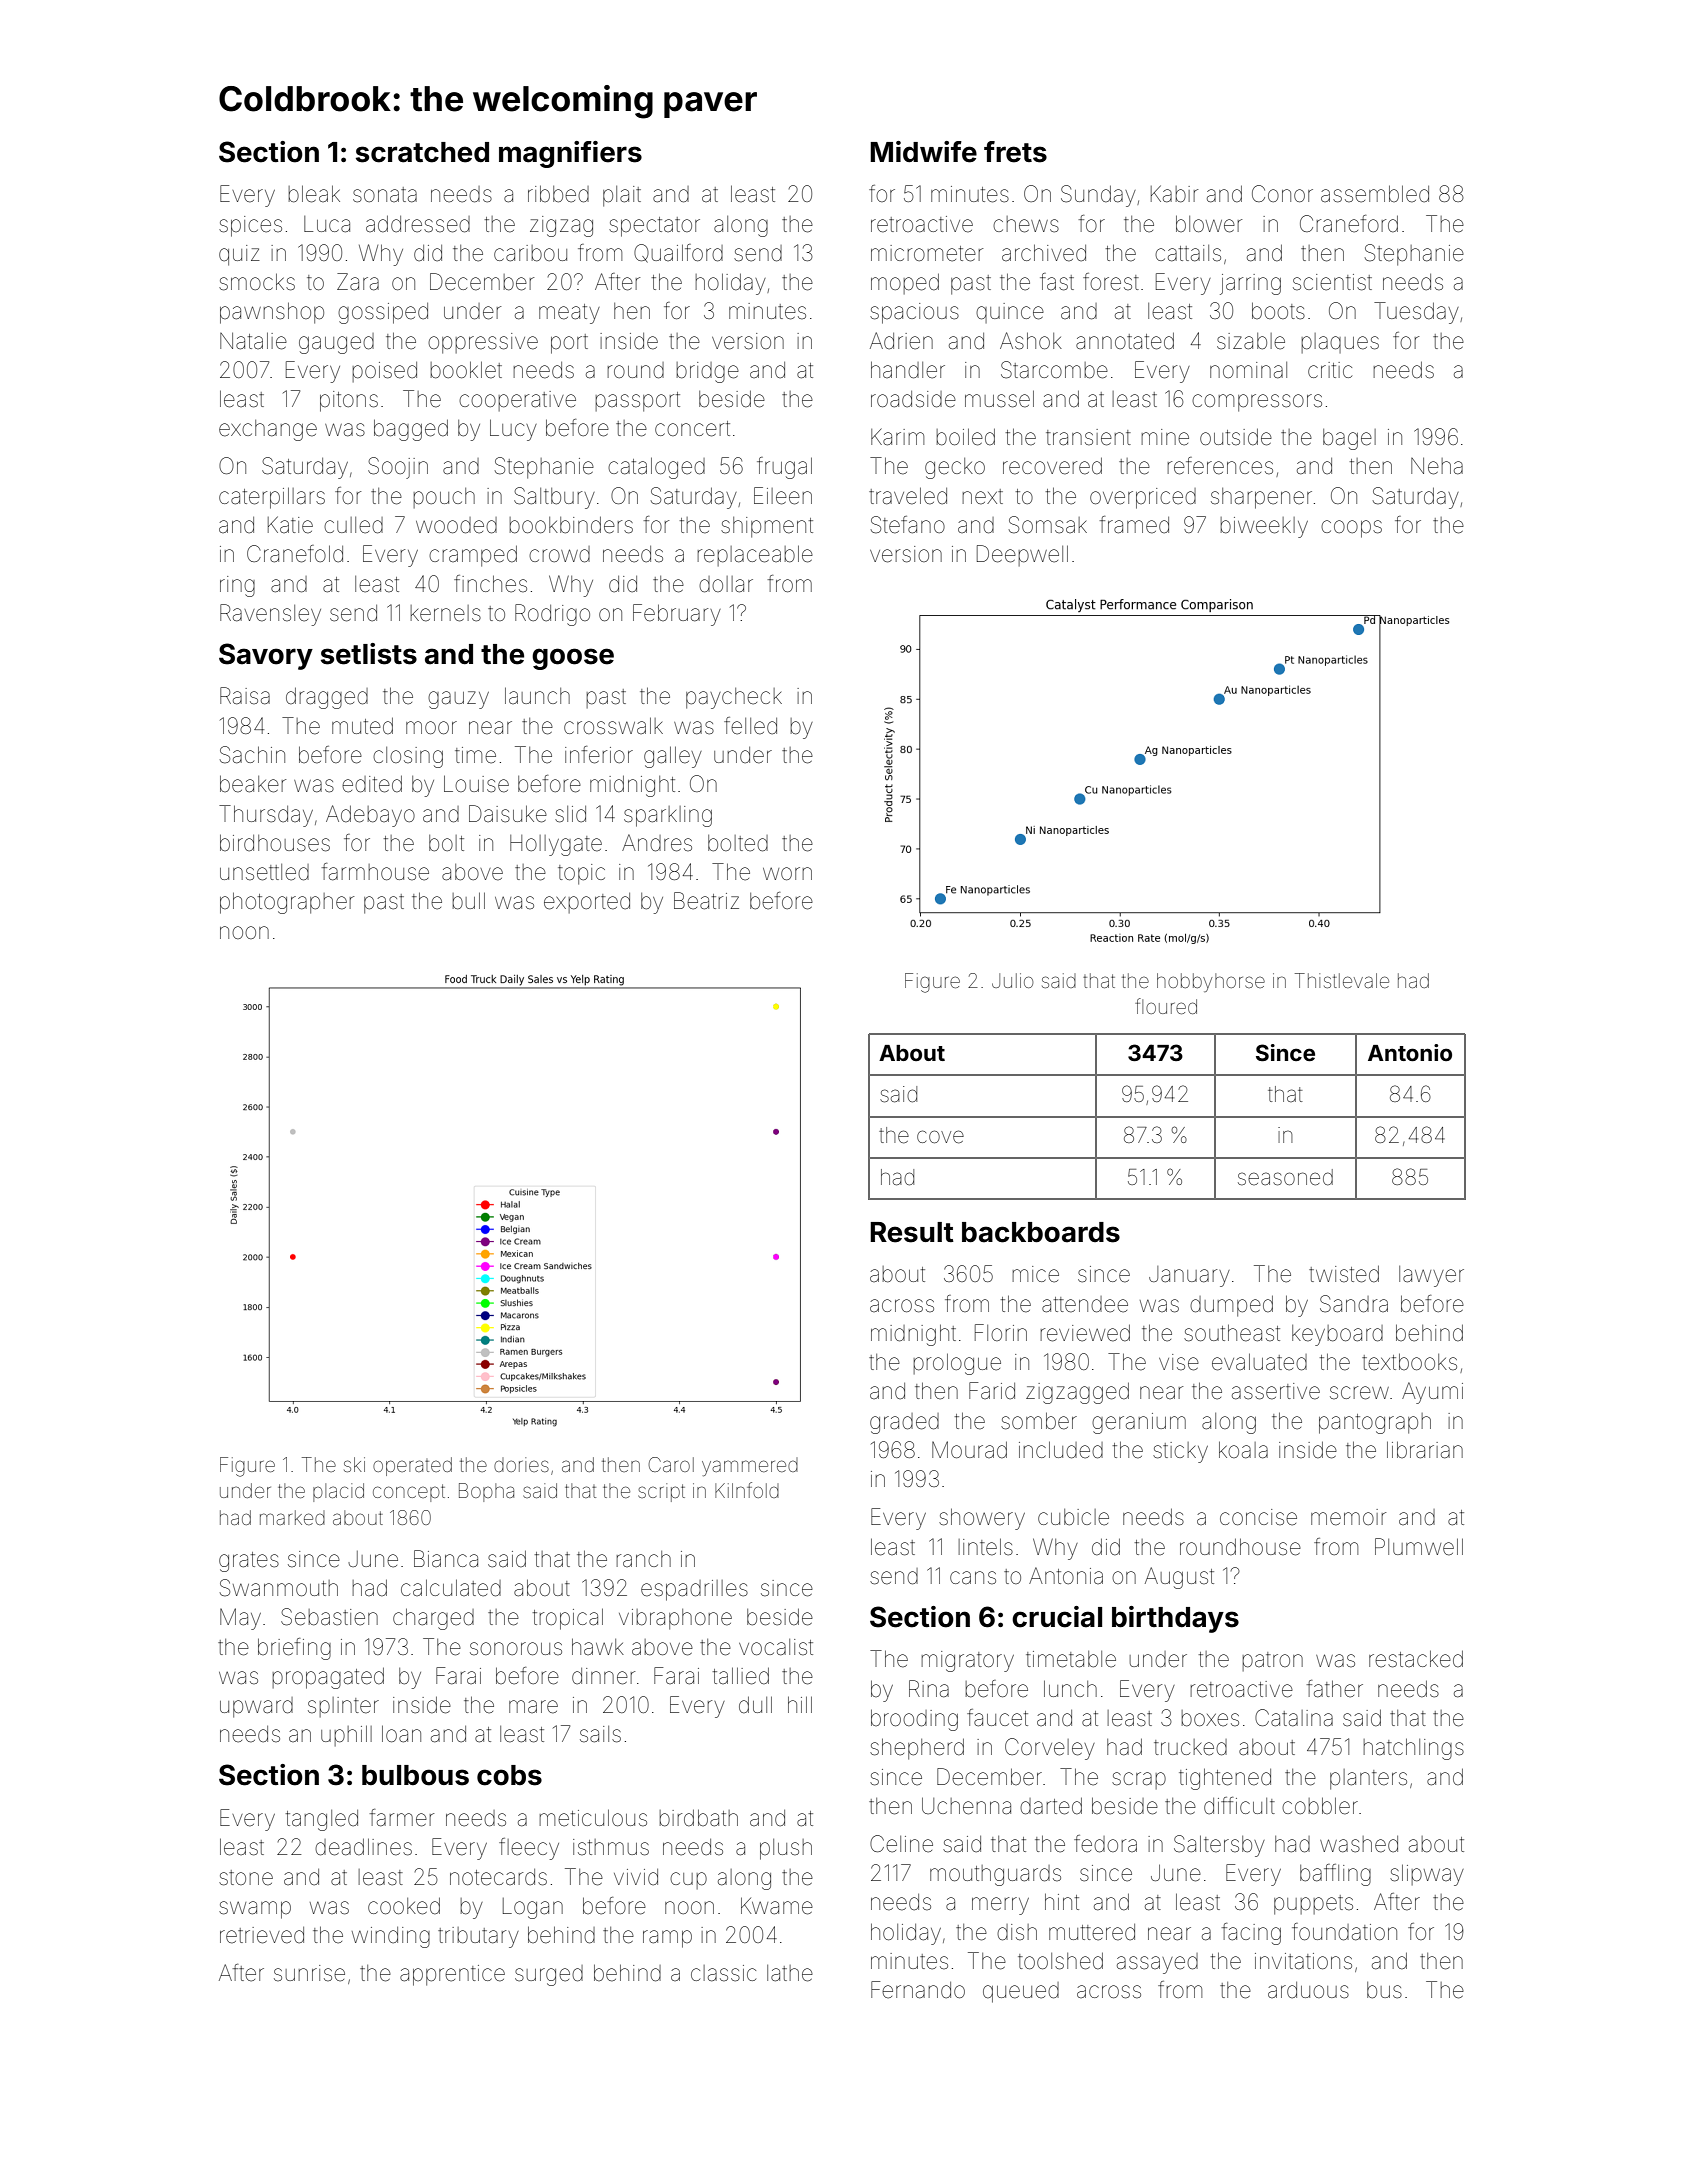 Image resolution: width=1683 pixels, height=2178 pixels. I want to click on Zara, so click(358, 282).
